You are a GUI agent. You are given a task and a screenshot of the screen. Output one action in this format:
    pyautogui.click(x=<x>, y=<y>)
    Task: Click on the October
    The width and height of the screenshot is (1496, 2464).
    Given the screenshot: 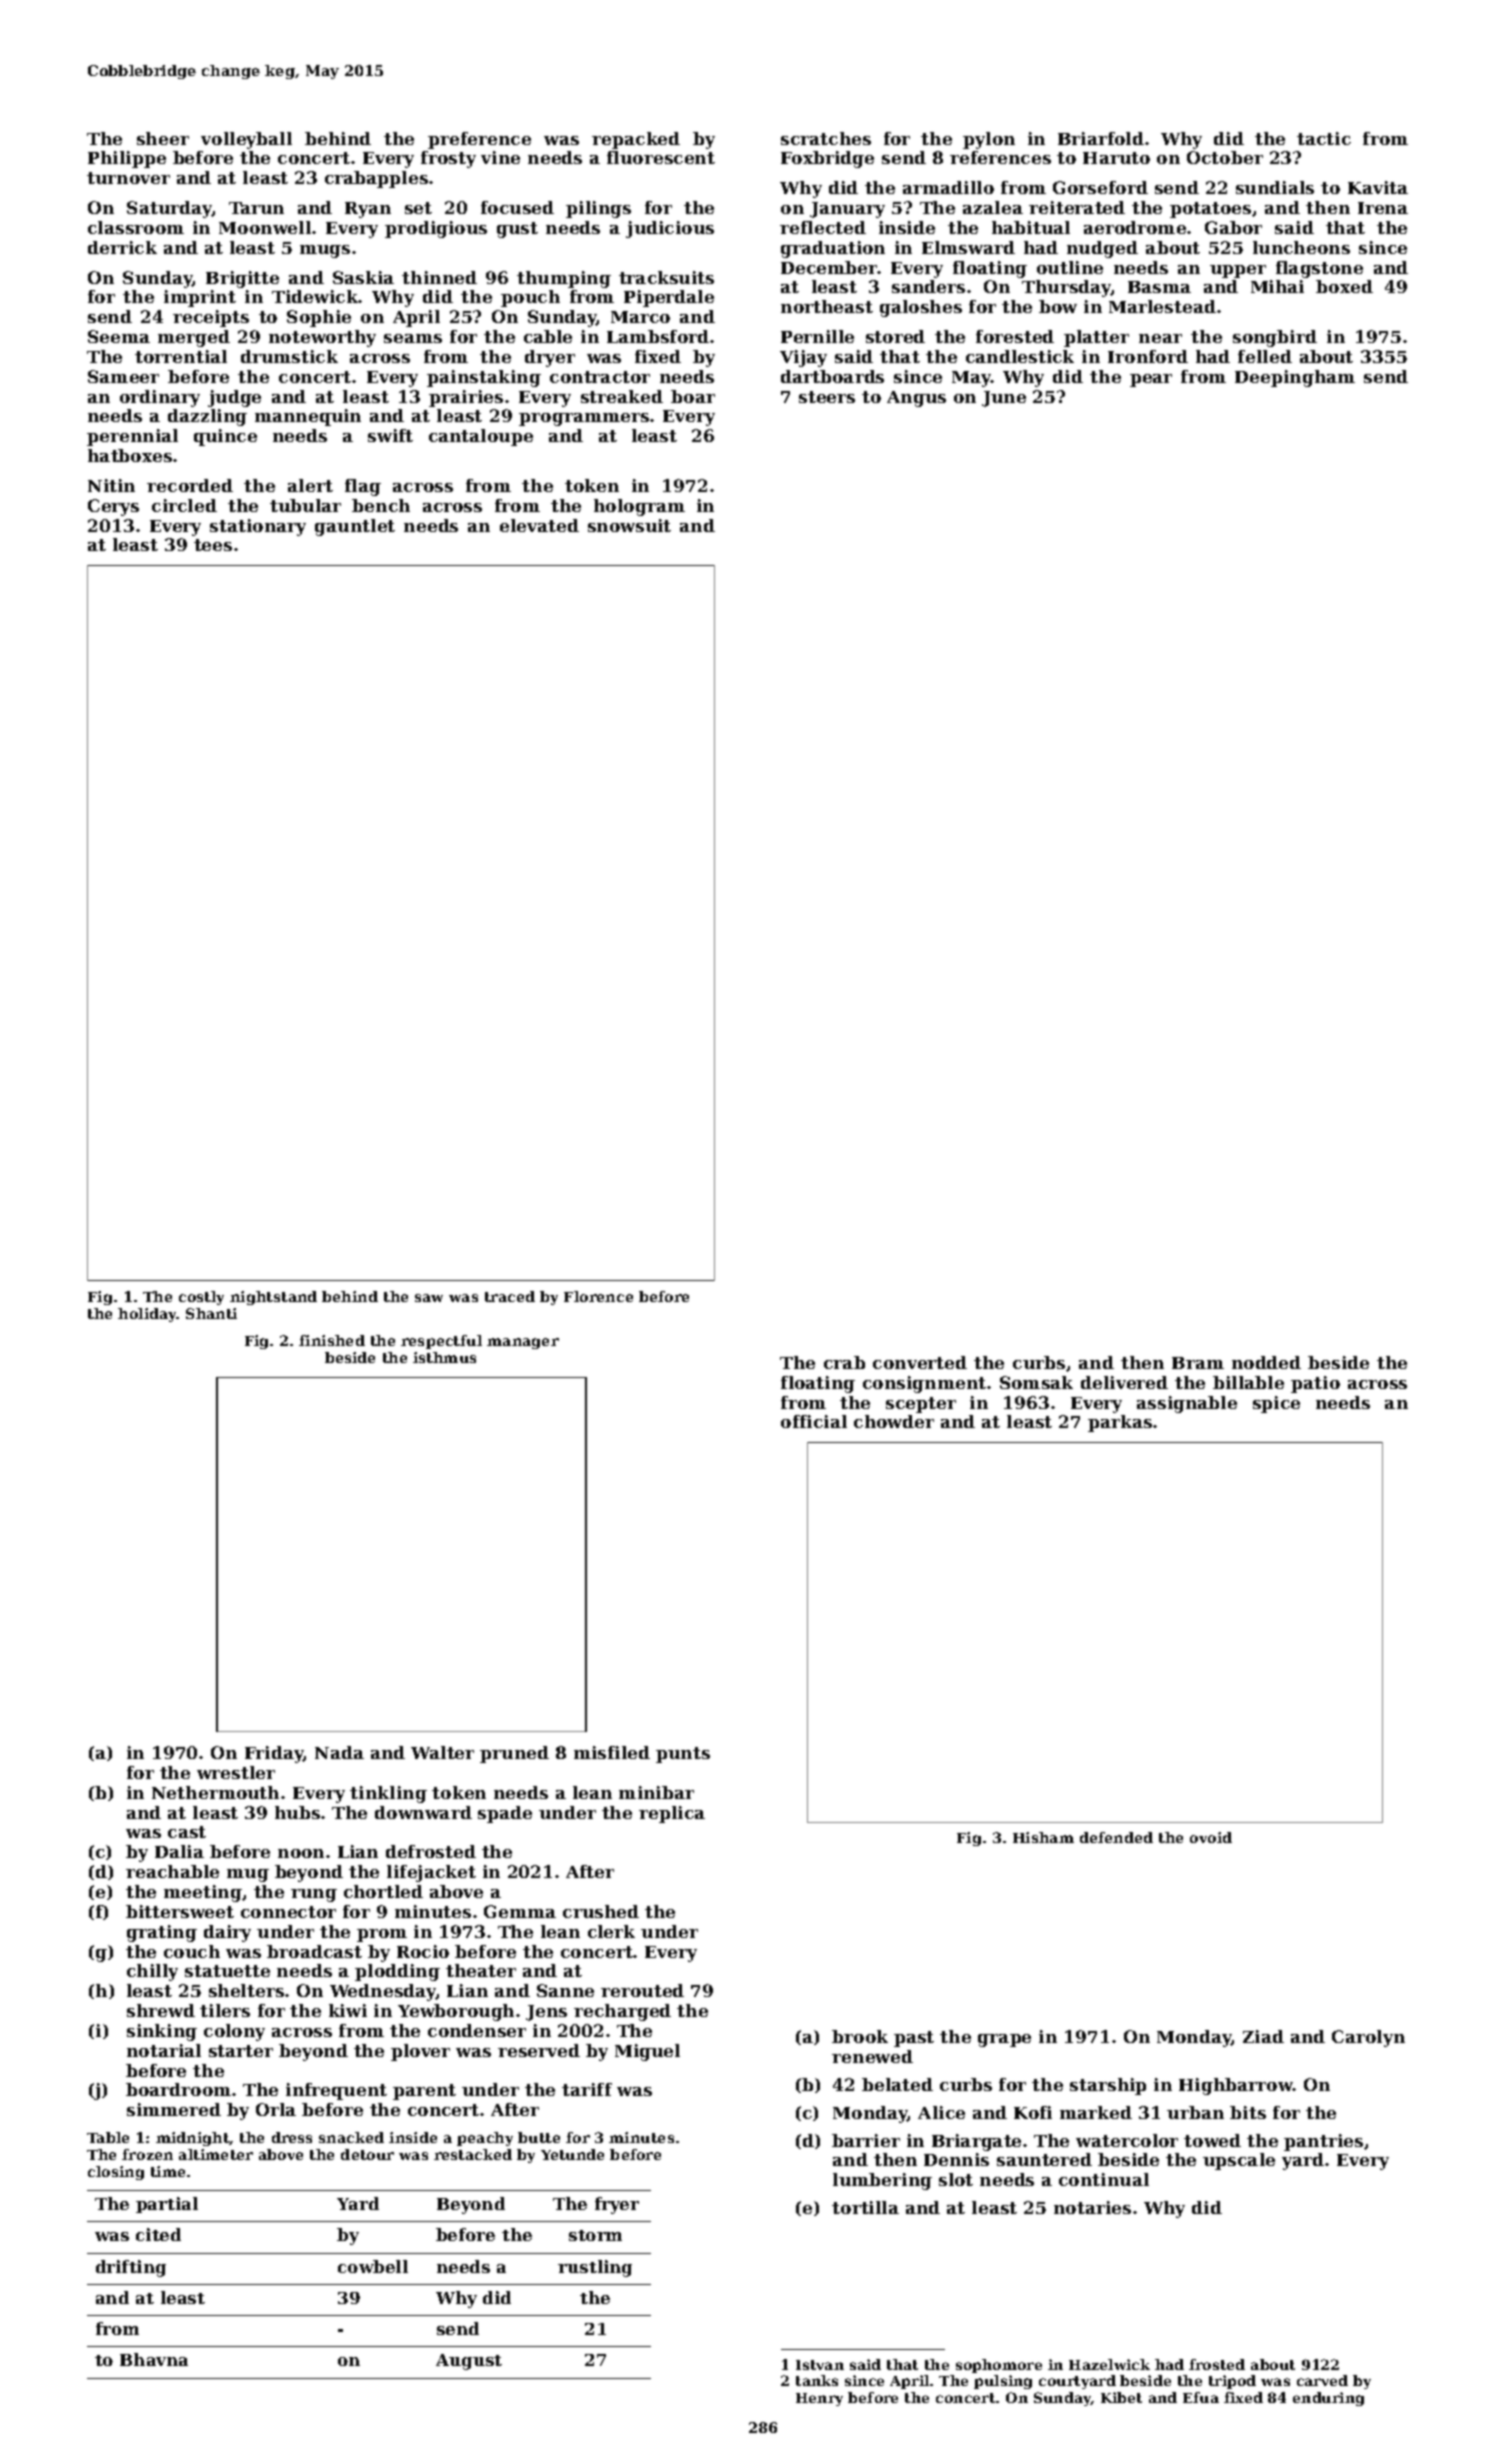 What is the action you would take?
    pyautogui.click(x=1225, y=157)
